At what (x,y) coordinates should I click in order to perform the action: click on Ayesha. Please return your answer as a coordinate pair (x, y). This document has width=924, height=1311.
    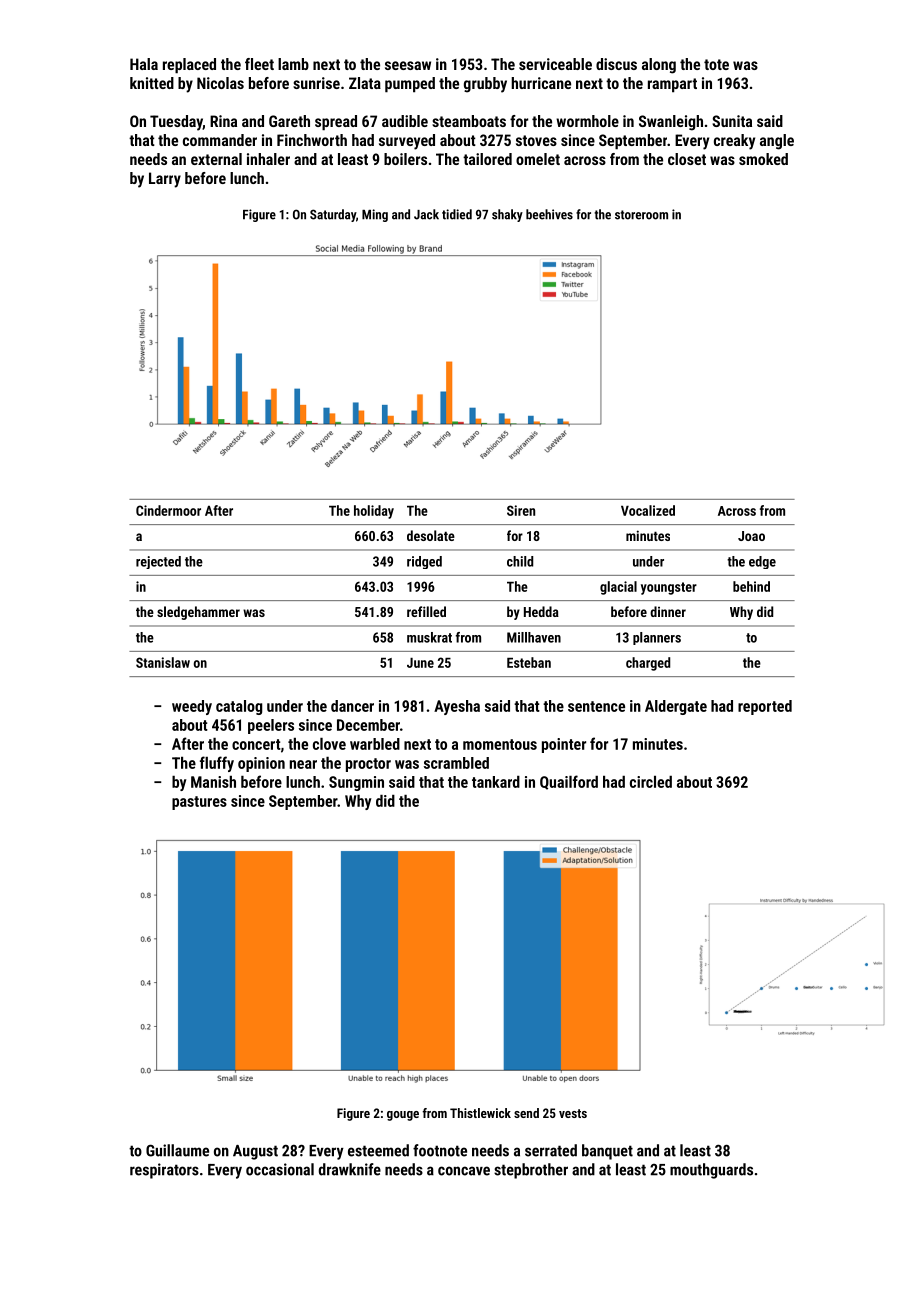
    Looking at the image, I should click on (457, 707).
